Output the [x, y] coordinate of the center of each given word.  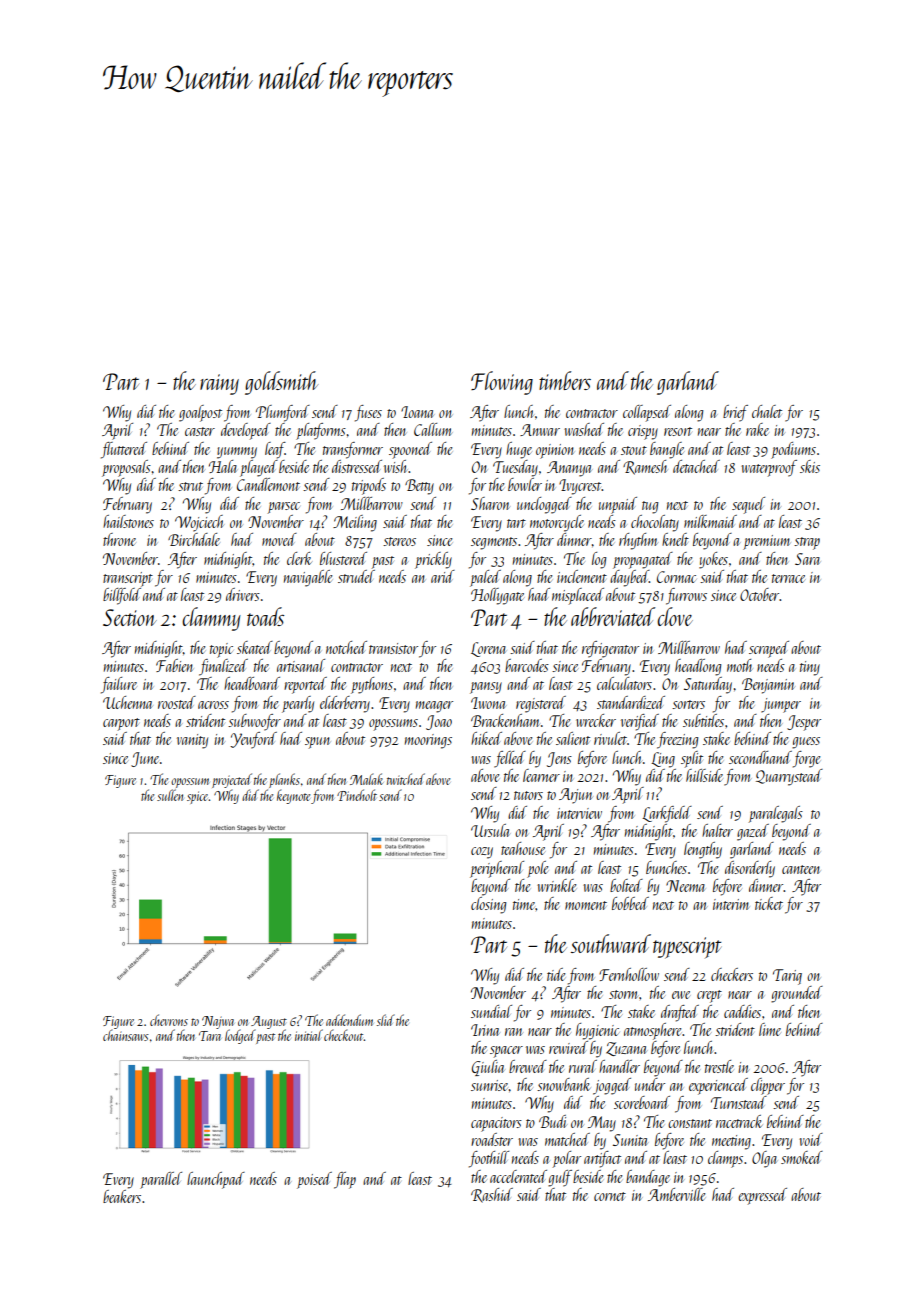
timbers [565, 380]
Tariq [787, 977]
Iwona [488, 703]
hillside [704, 775]
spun [317, 743]
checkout [344, 1035]
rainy [219, 384]
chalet [767, 411]
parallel [161, 1180]
